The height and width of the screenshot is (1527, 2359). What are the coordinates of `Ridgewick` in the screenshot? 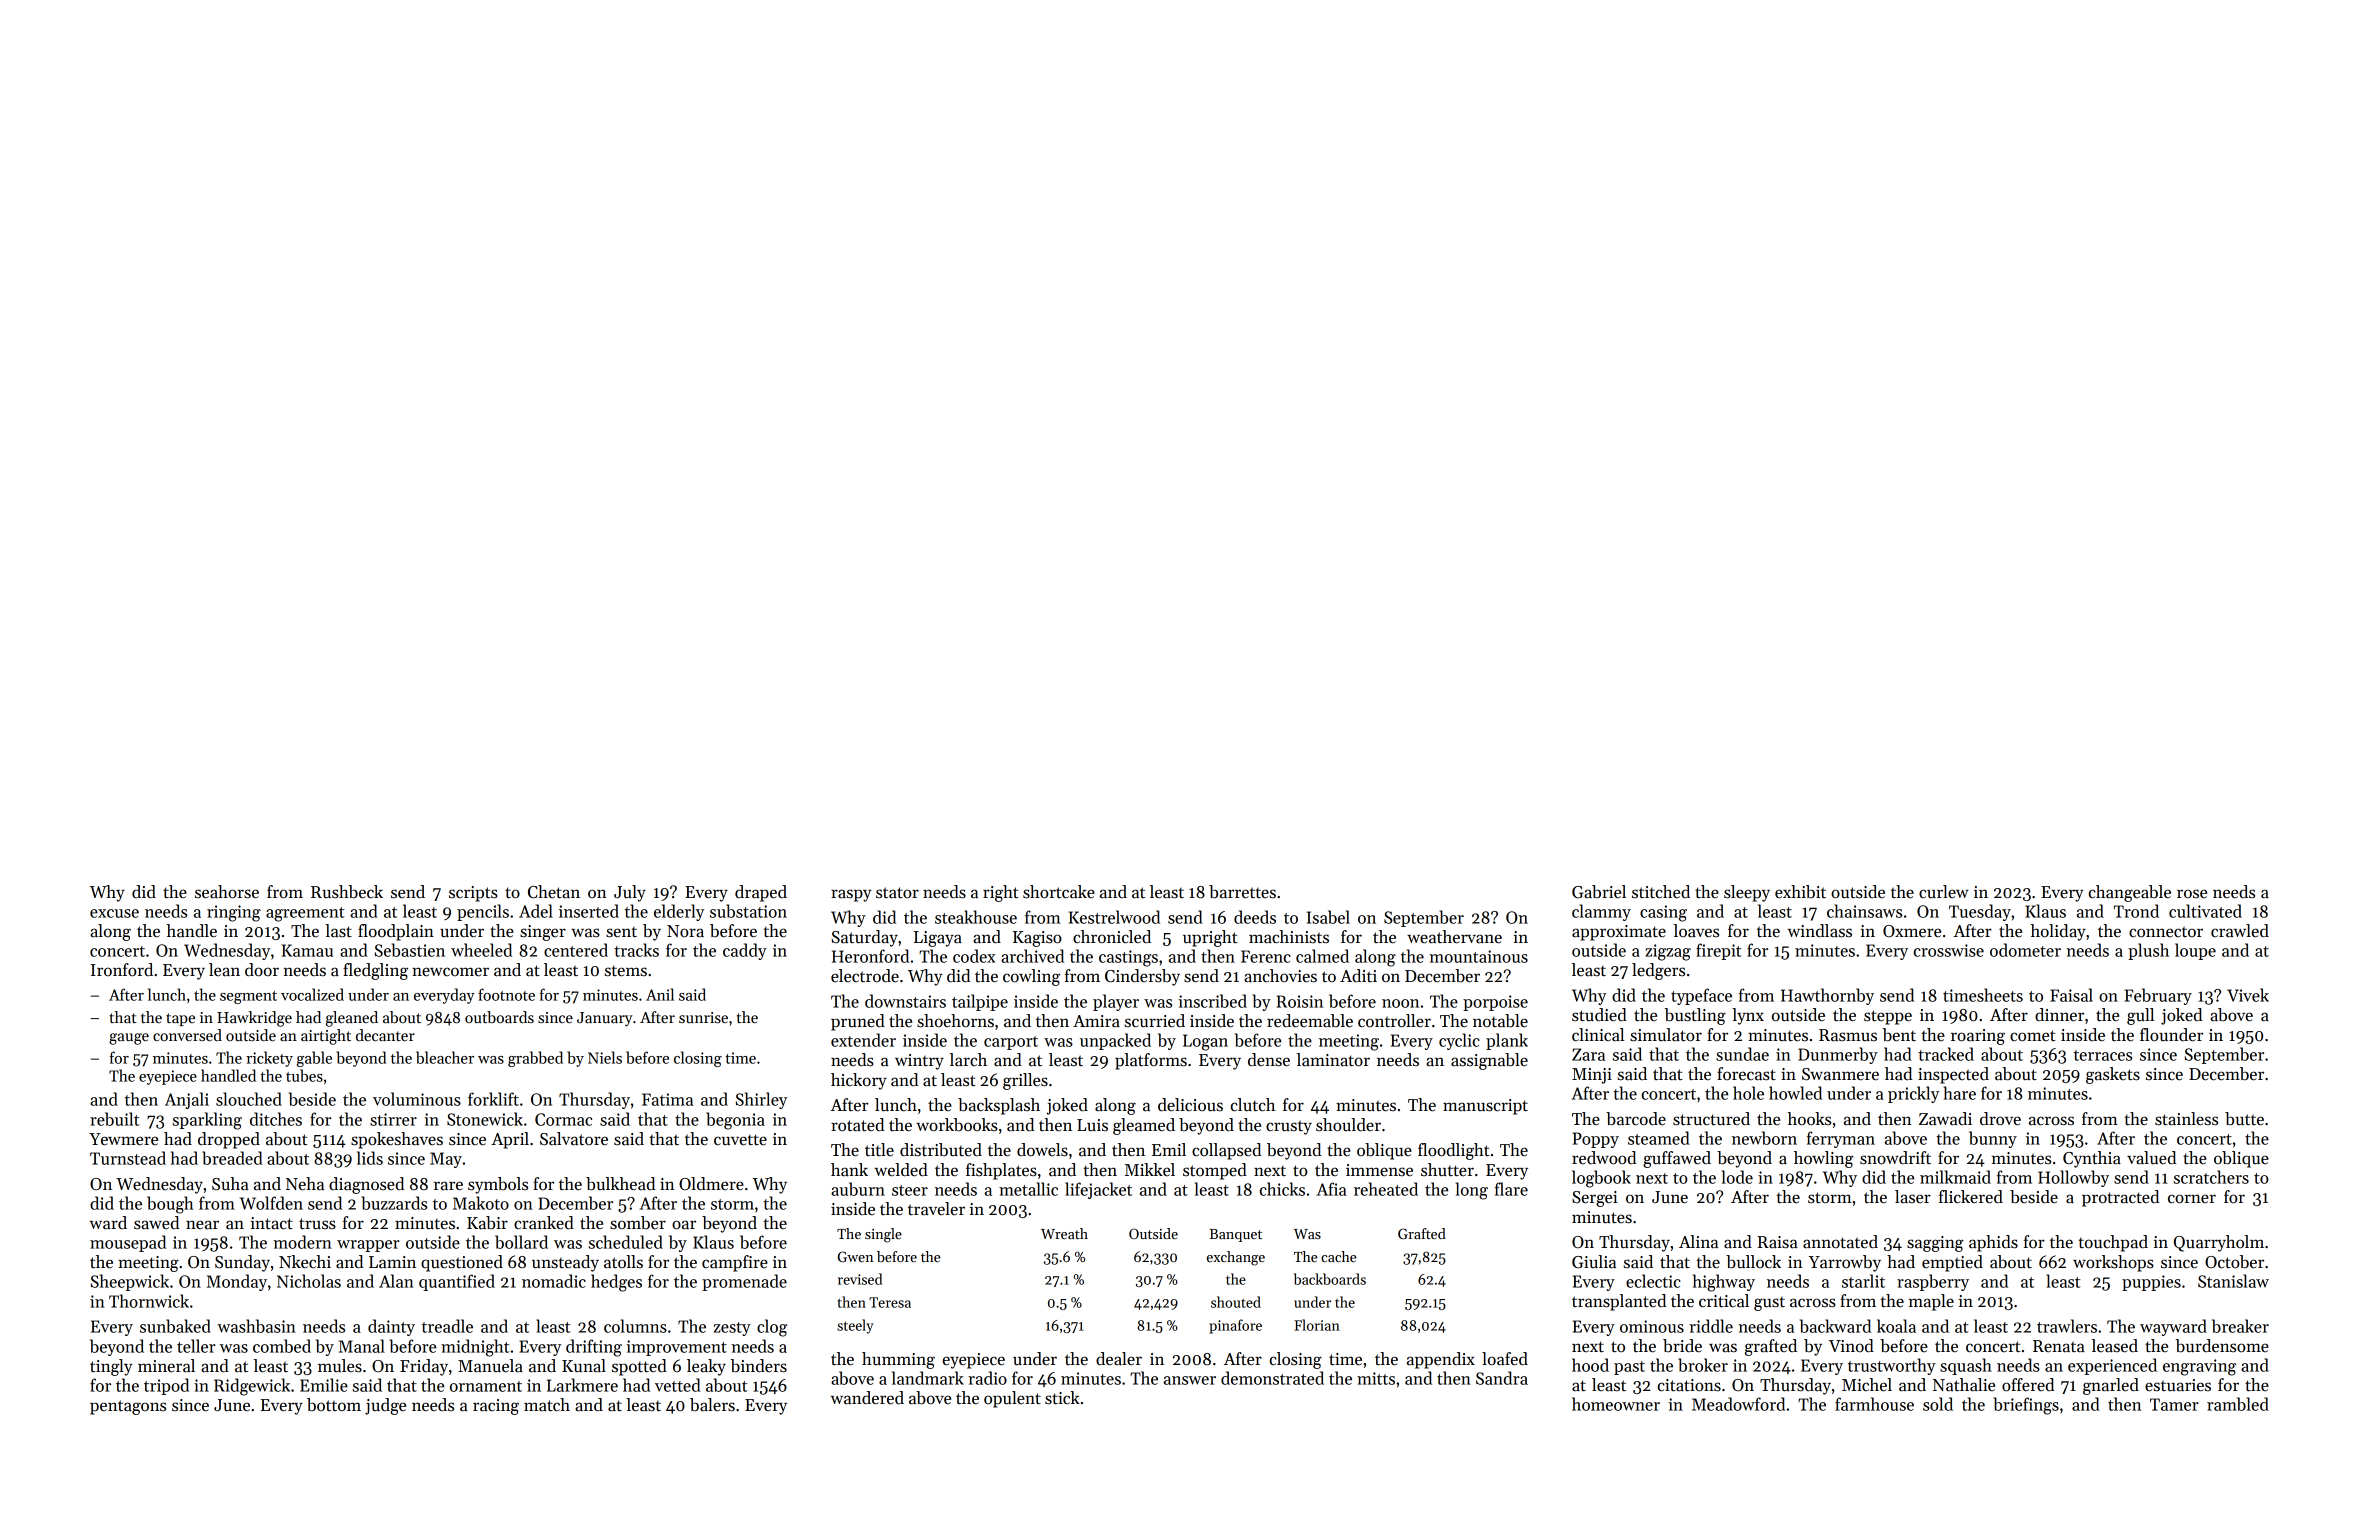 It's located at (252, 1387).
